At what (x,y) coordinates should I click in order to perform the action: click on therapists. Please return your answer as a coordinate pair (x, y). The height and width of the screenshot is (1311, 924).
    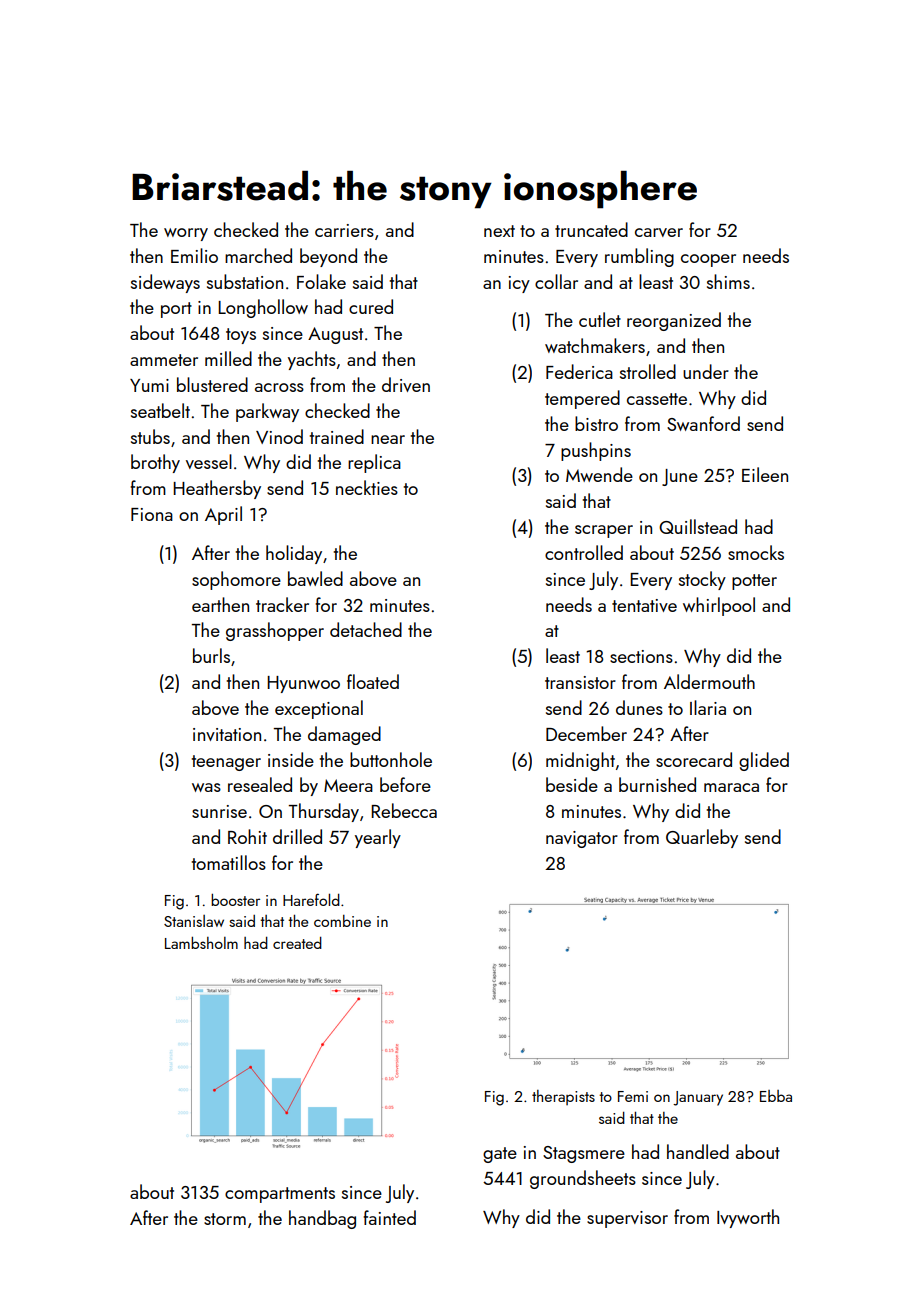
    Looking at the image, I should click on (563, 1097).
